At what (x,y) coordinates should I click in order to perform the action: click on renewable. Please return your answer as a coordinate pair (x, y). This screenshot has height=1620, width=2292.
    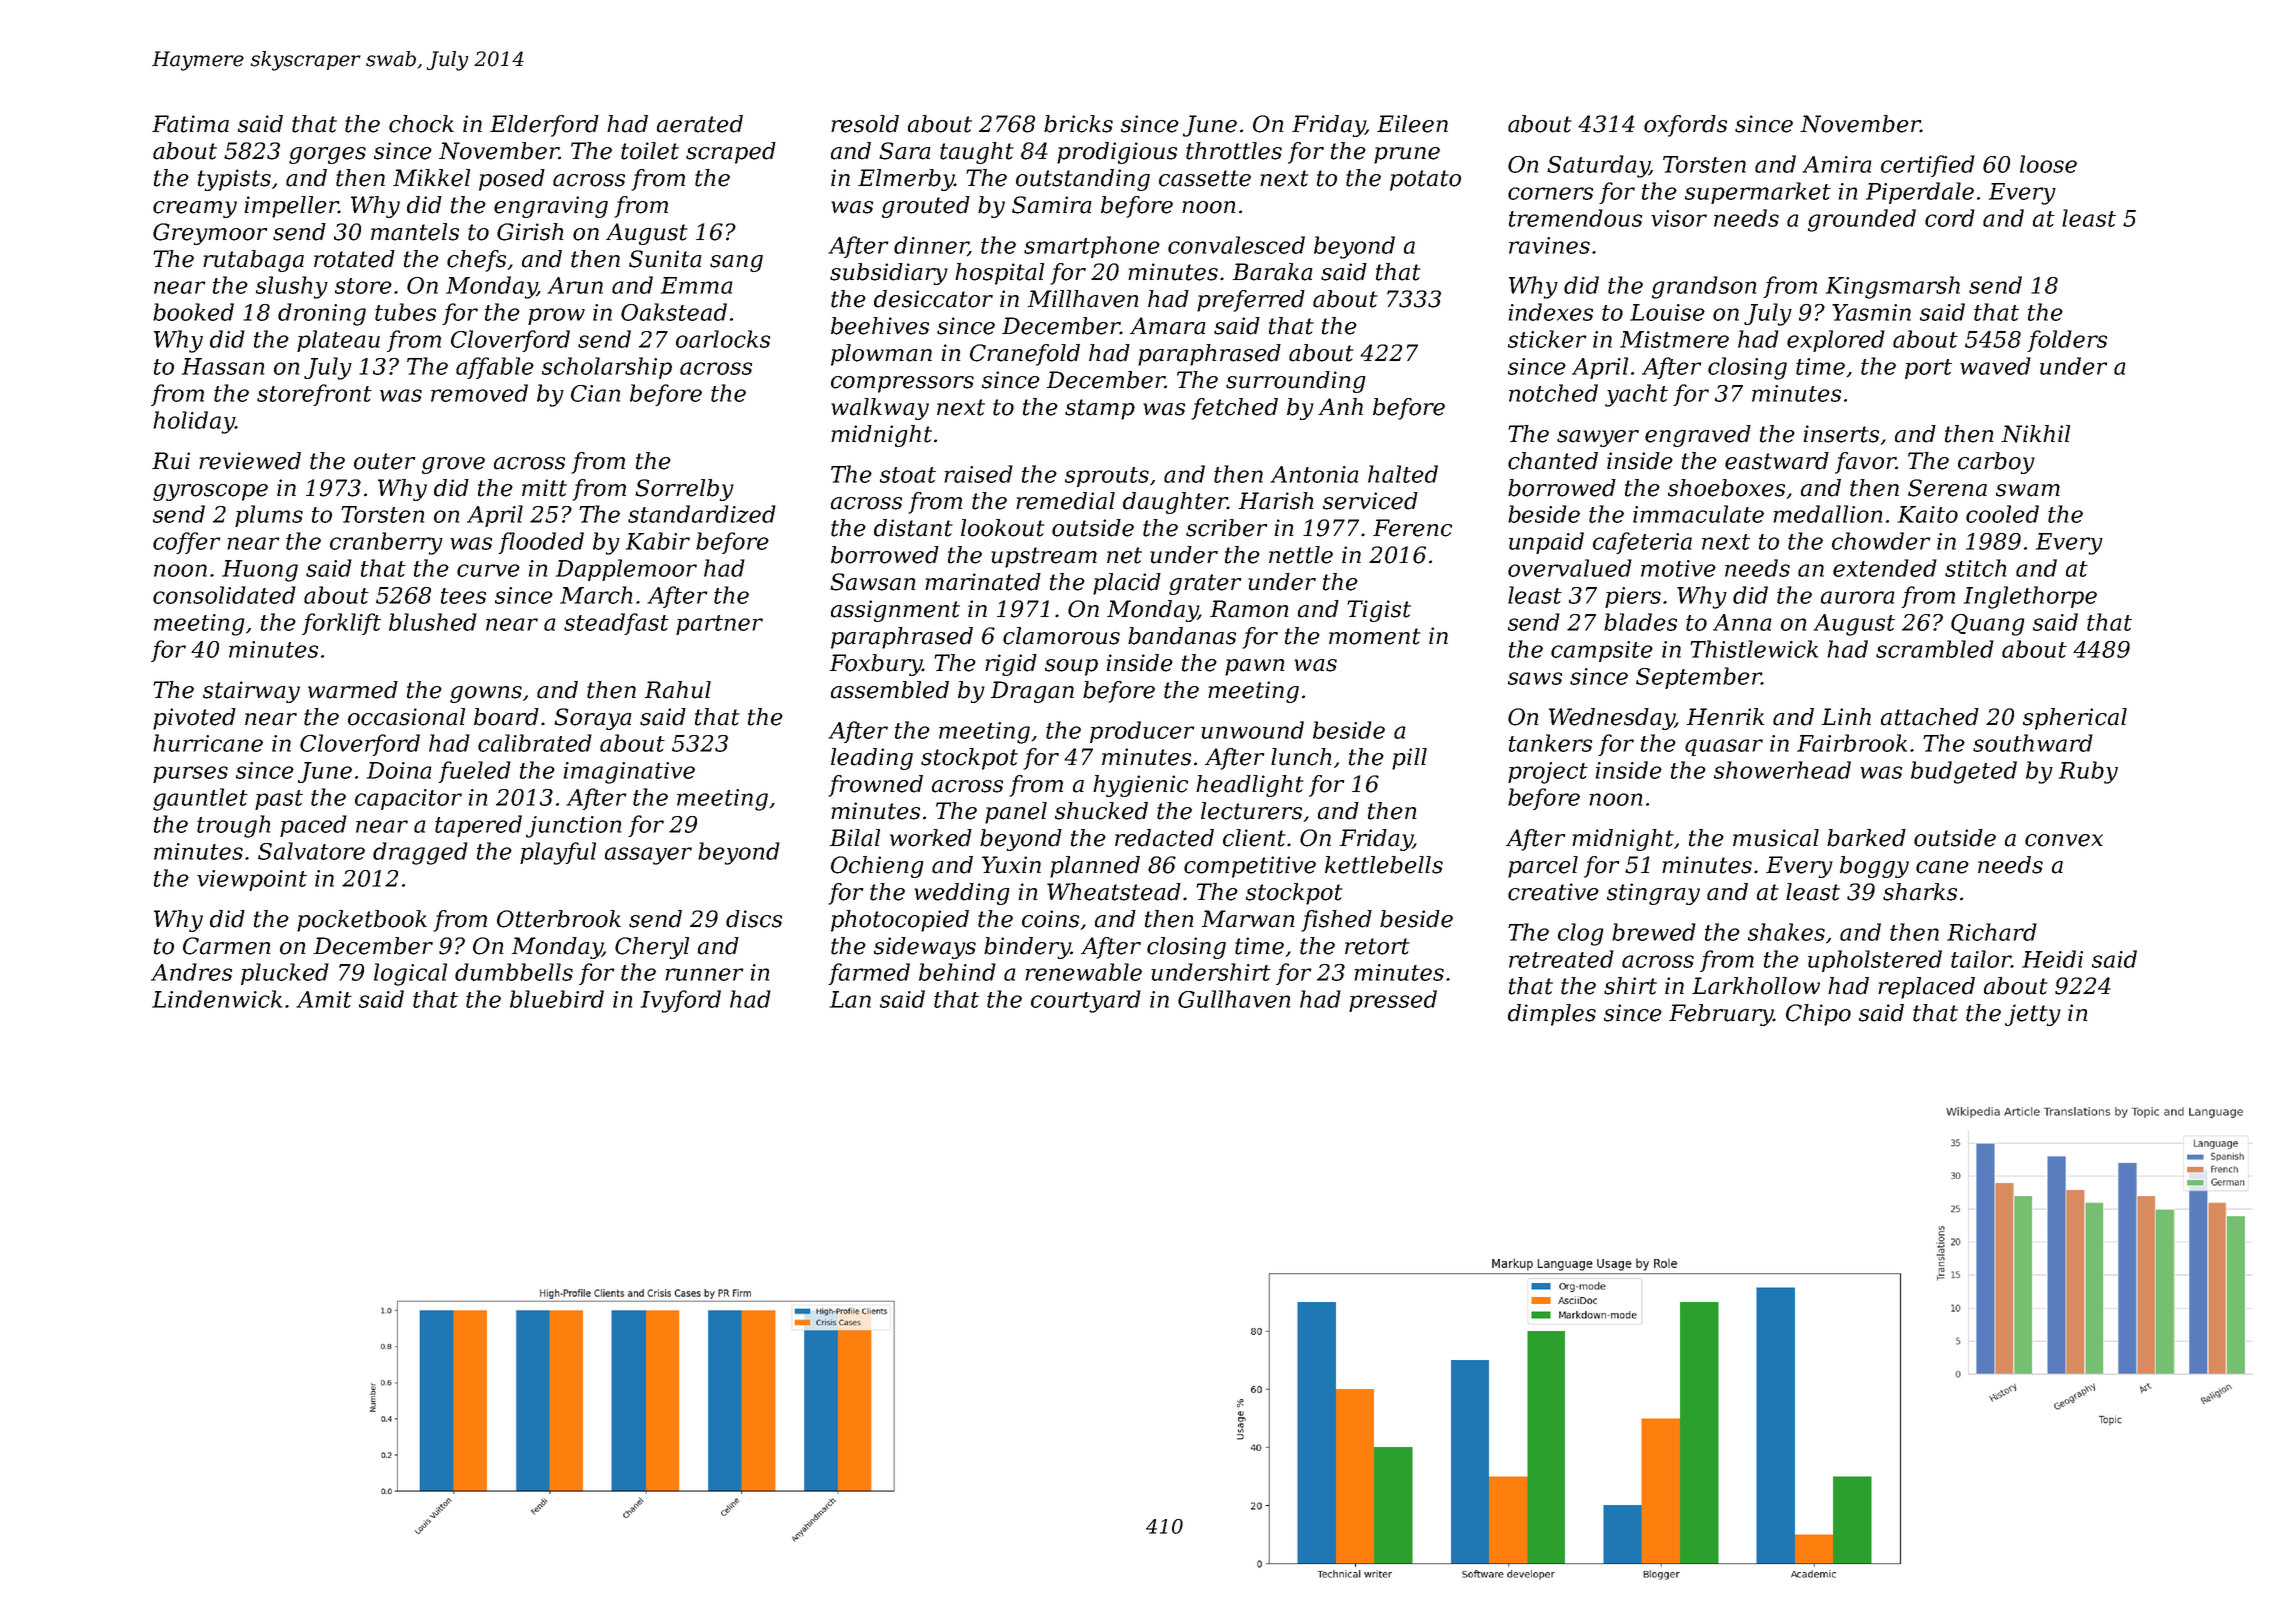
    Looking at the image, I should click on (1083, 972).
